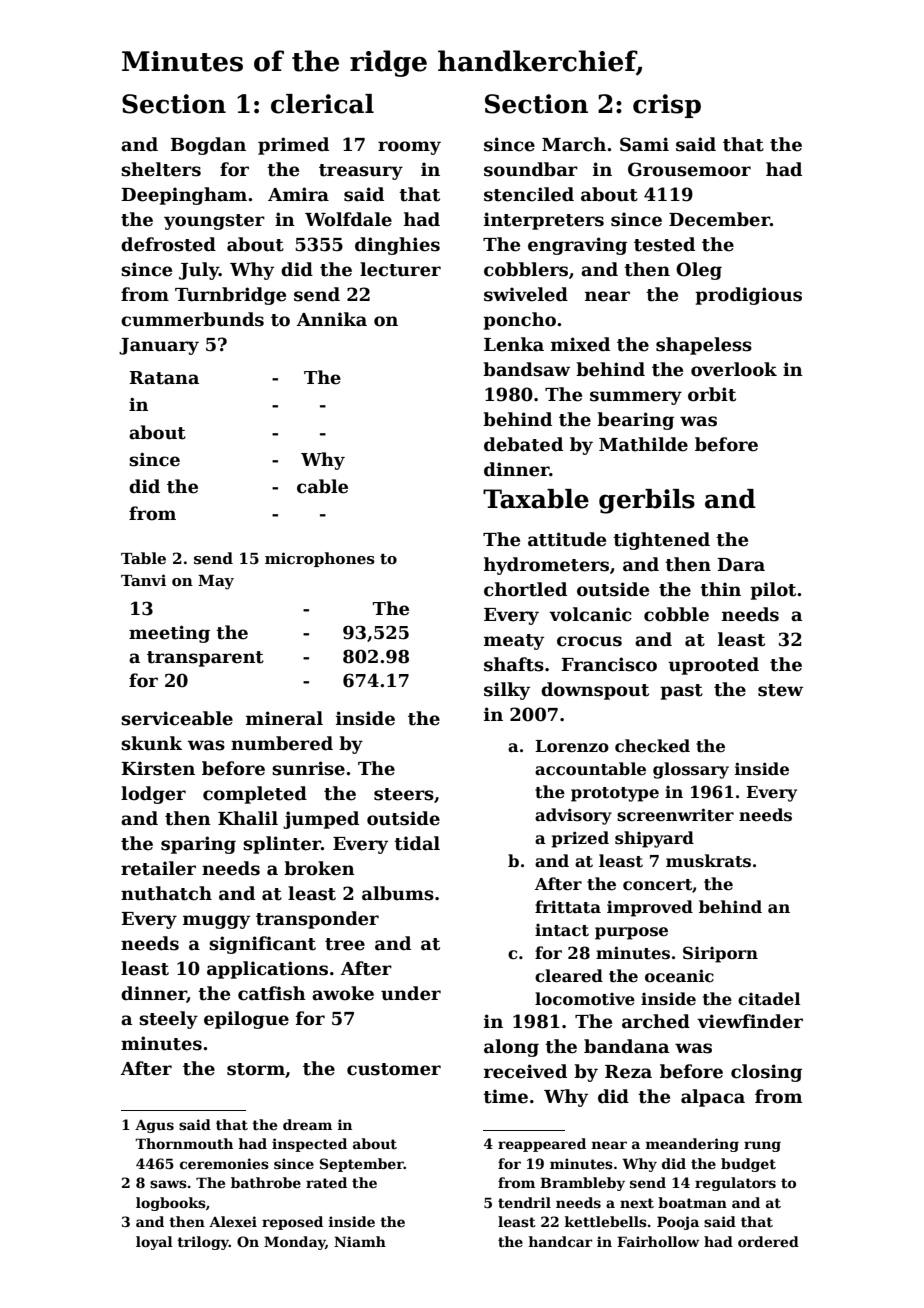  I want to click on muskrats, so click(708, 861).
